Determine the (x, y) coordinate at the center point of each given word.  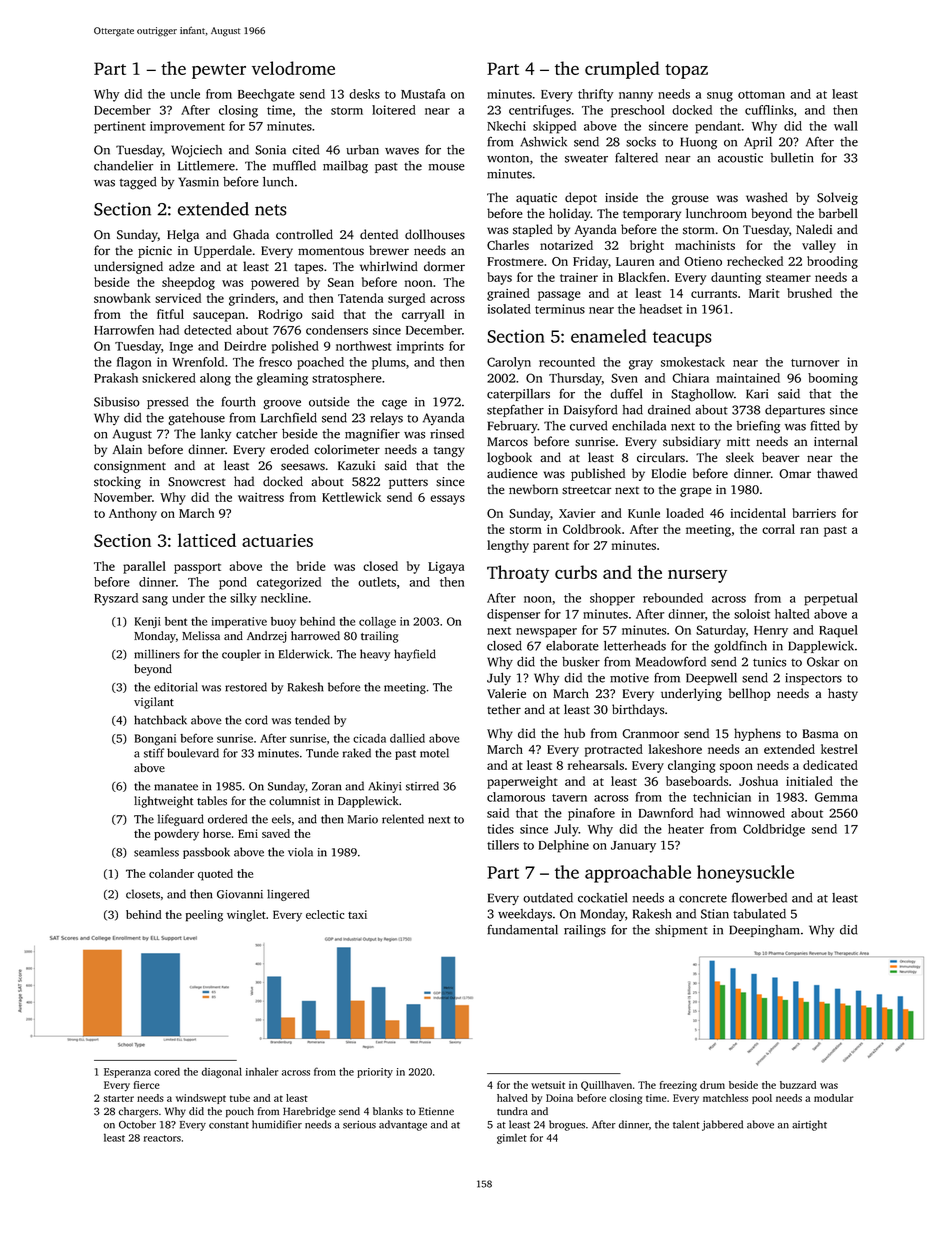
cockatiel (602, 898)
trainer (579, 277)
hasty (843, 694)
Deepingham (764, 931)
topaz (686, 71)
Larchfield (289, 417)
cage (394, 405)
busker (581, 662)
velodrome (293, 68)
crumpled (622, 70)
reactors (162, 1138)
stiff (154, 753)
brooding (832, 262)
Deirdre (245, 346)
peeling (204, 916)
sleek (740, 457)
